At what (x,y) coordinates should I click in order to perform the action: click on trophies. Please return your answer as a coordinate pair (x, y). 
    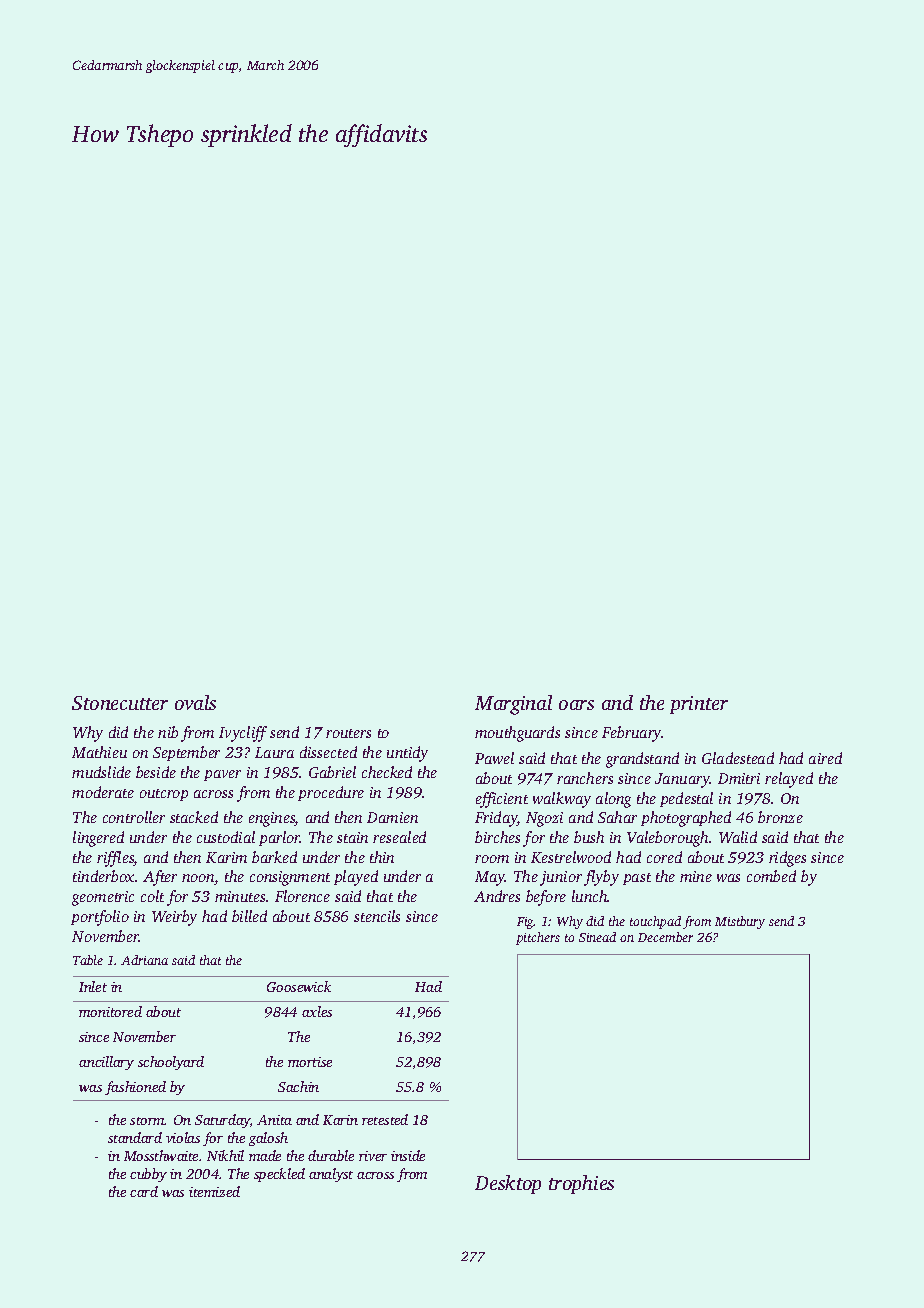
    Looking at the image, I should click on (581, 1184).
